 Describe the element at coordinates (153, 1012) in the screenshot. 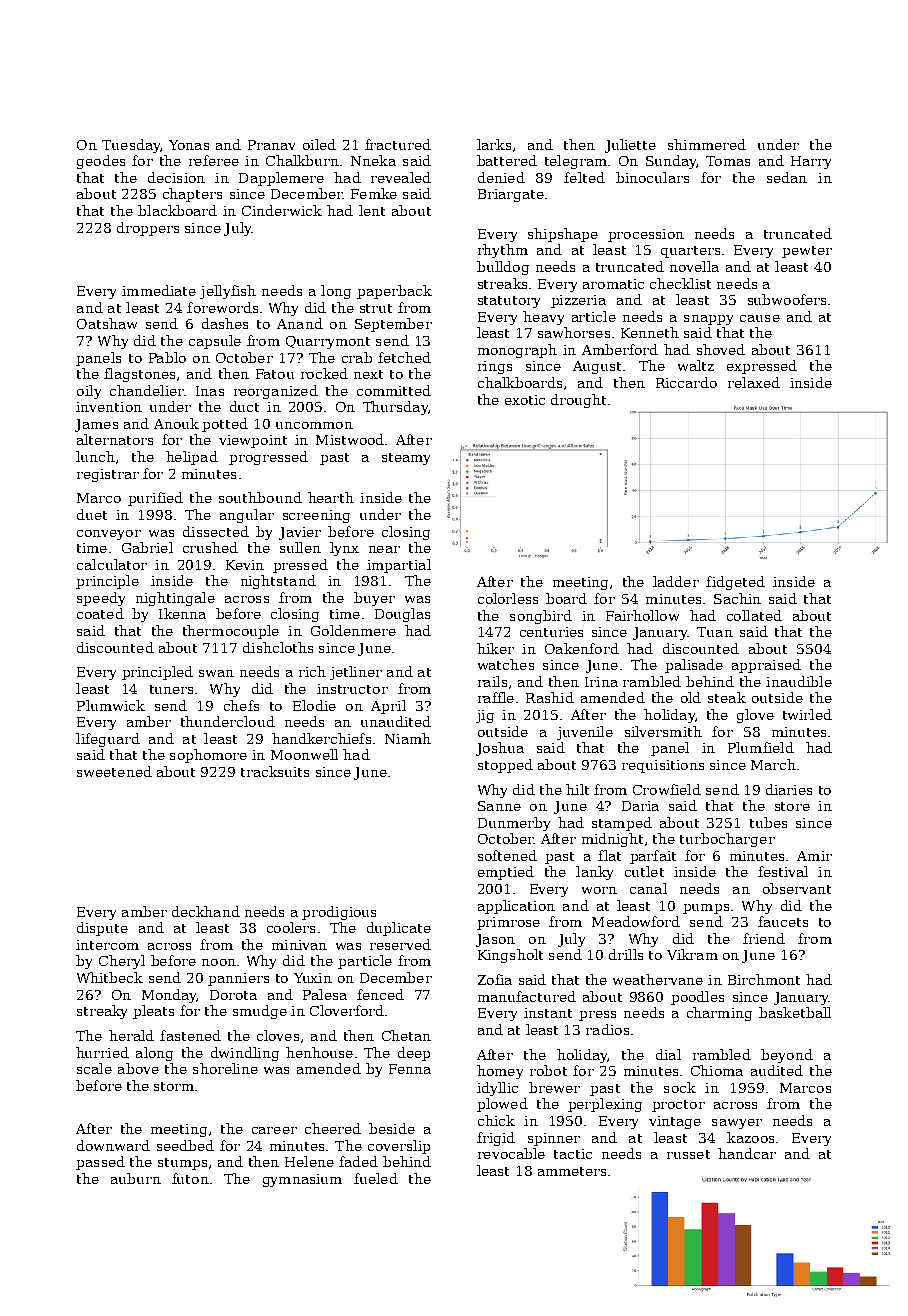

I see `pleats` at that location.
